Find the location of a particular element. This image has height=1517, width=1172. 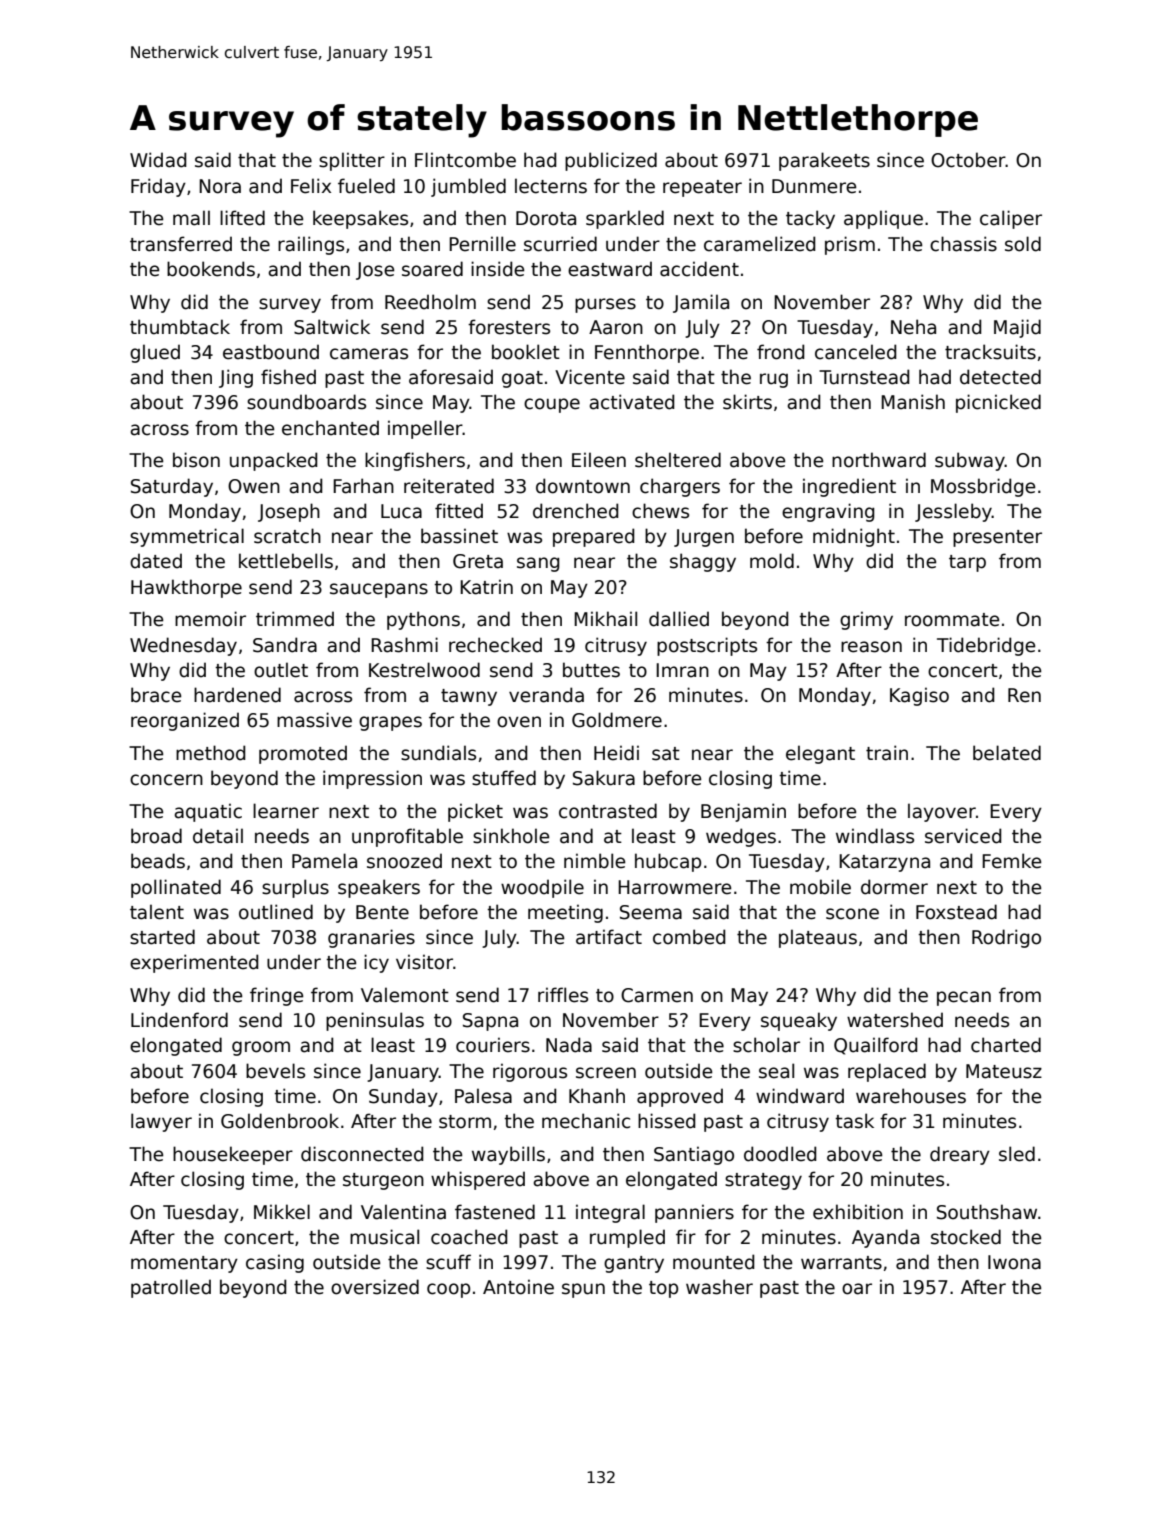

Widad is located at coordinates (158, 160).
